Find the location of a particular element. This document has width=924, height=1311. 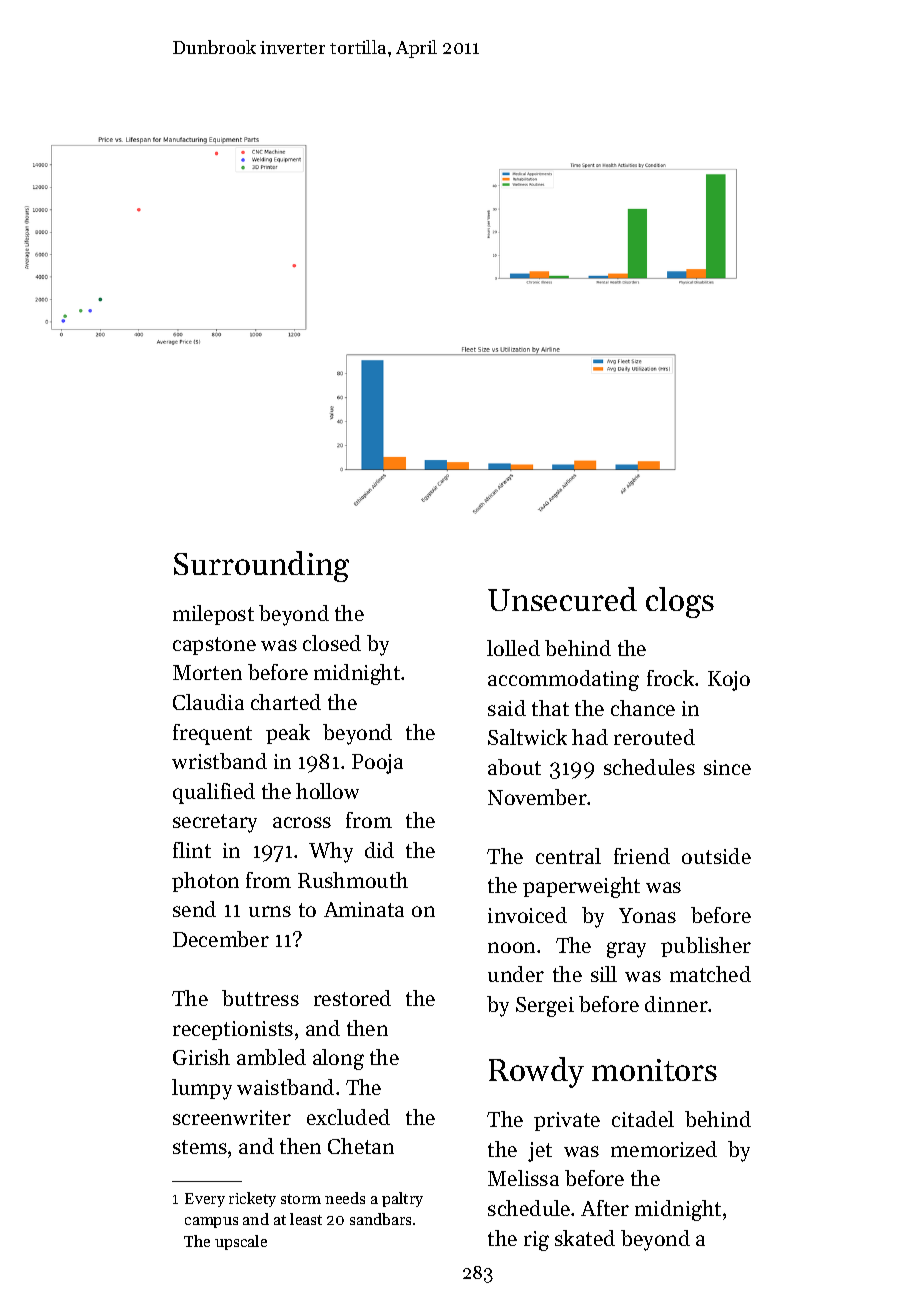

upscale is located at coordinates (241, 1242).
